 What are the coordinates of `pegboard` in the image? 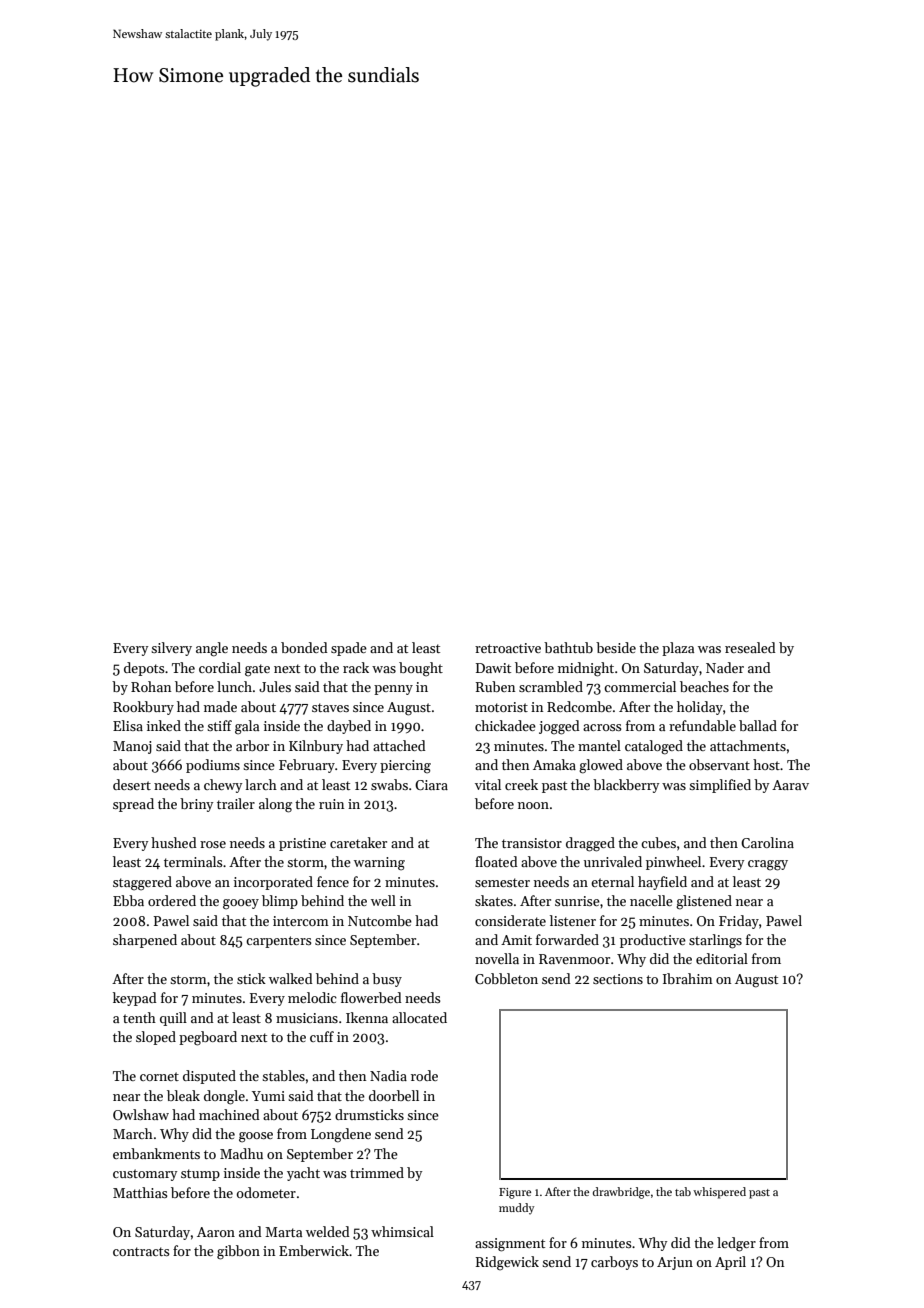 It's located at (208, 1038).
